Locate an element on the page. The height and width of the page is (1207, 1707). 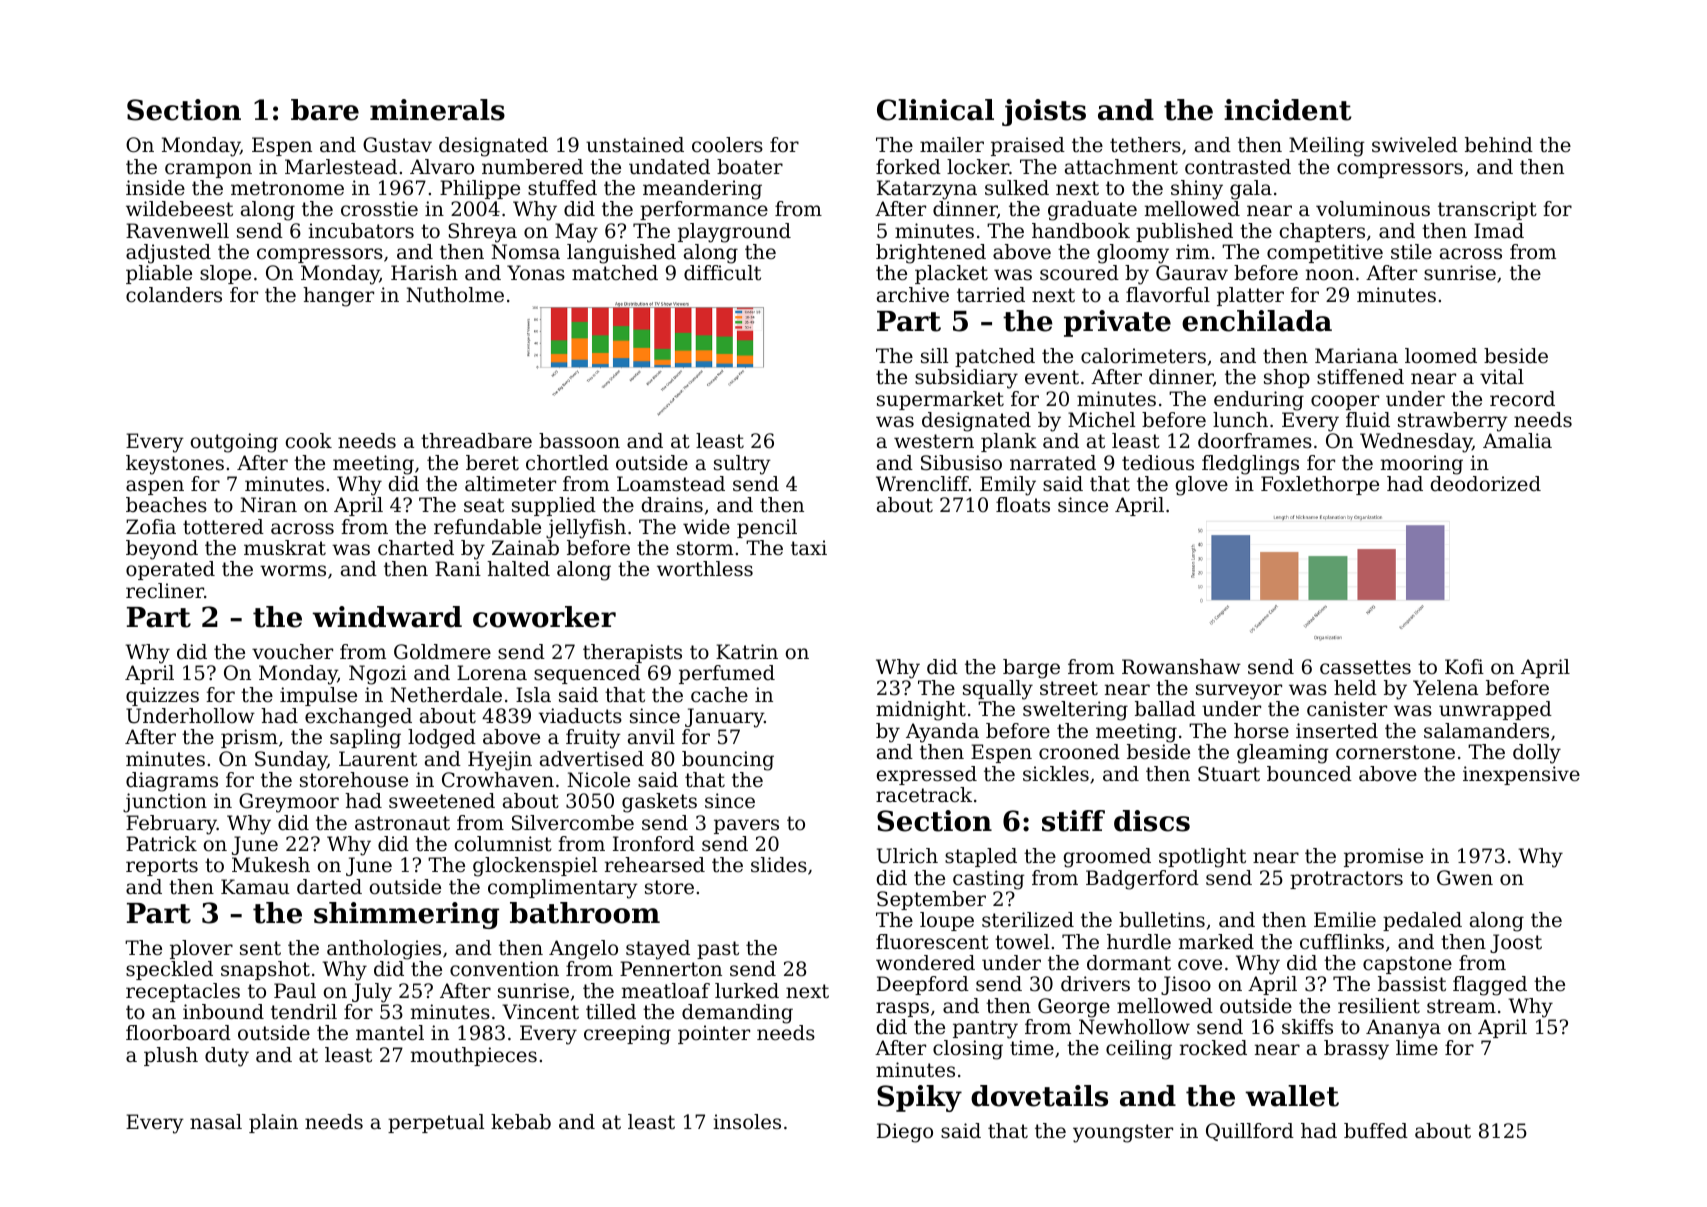
Clinical is located at coordinates (935, 110).
